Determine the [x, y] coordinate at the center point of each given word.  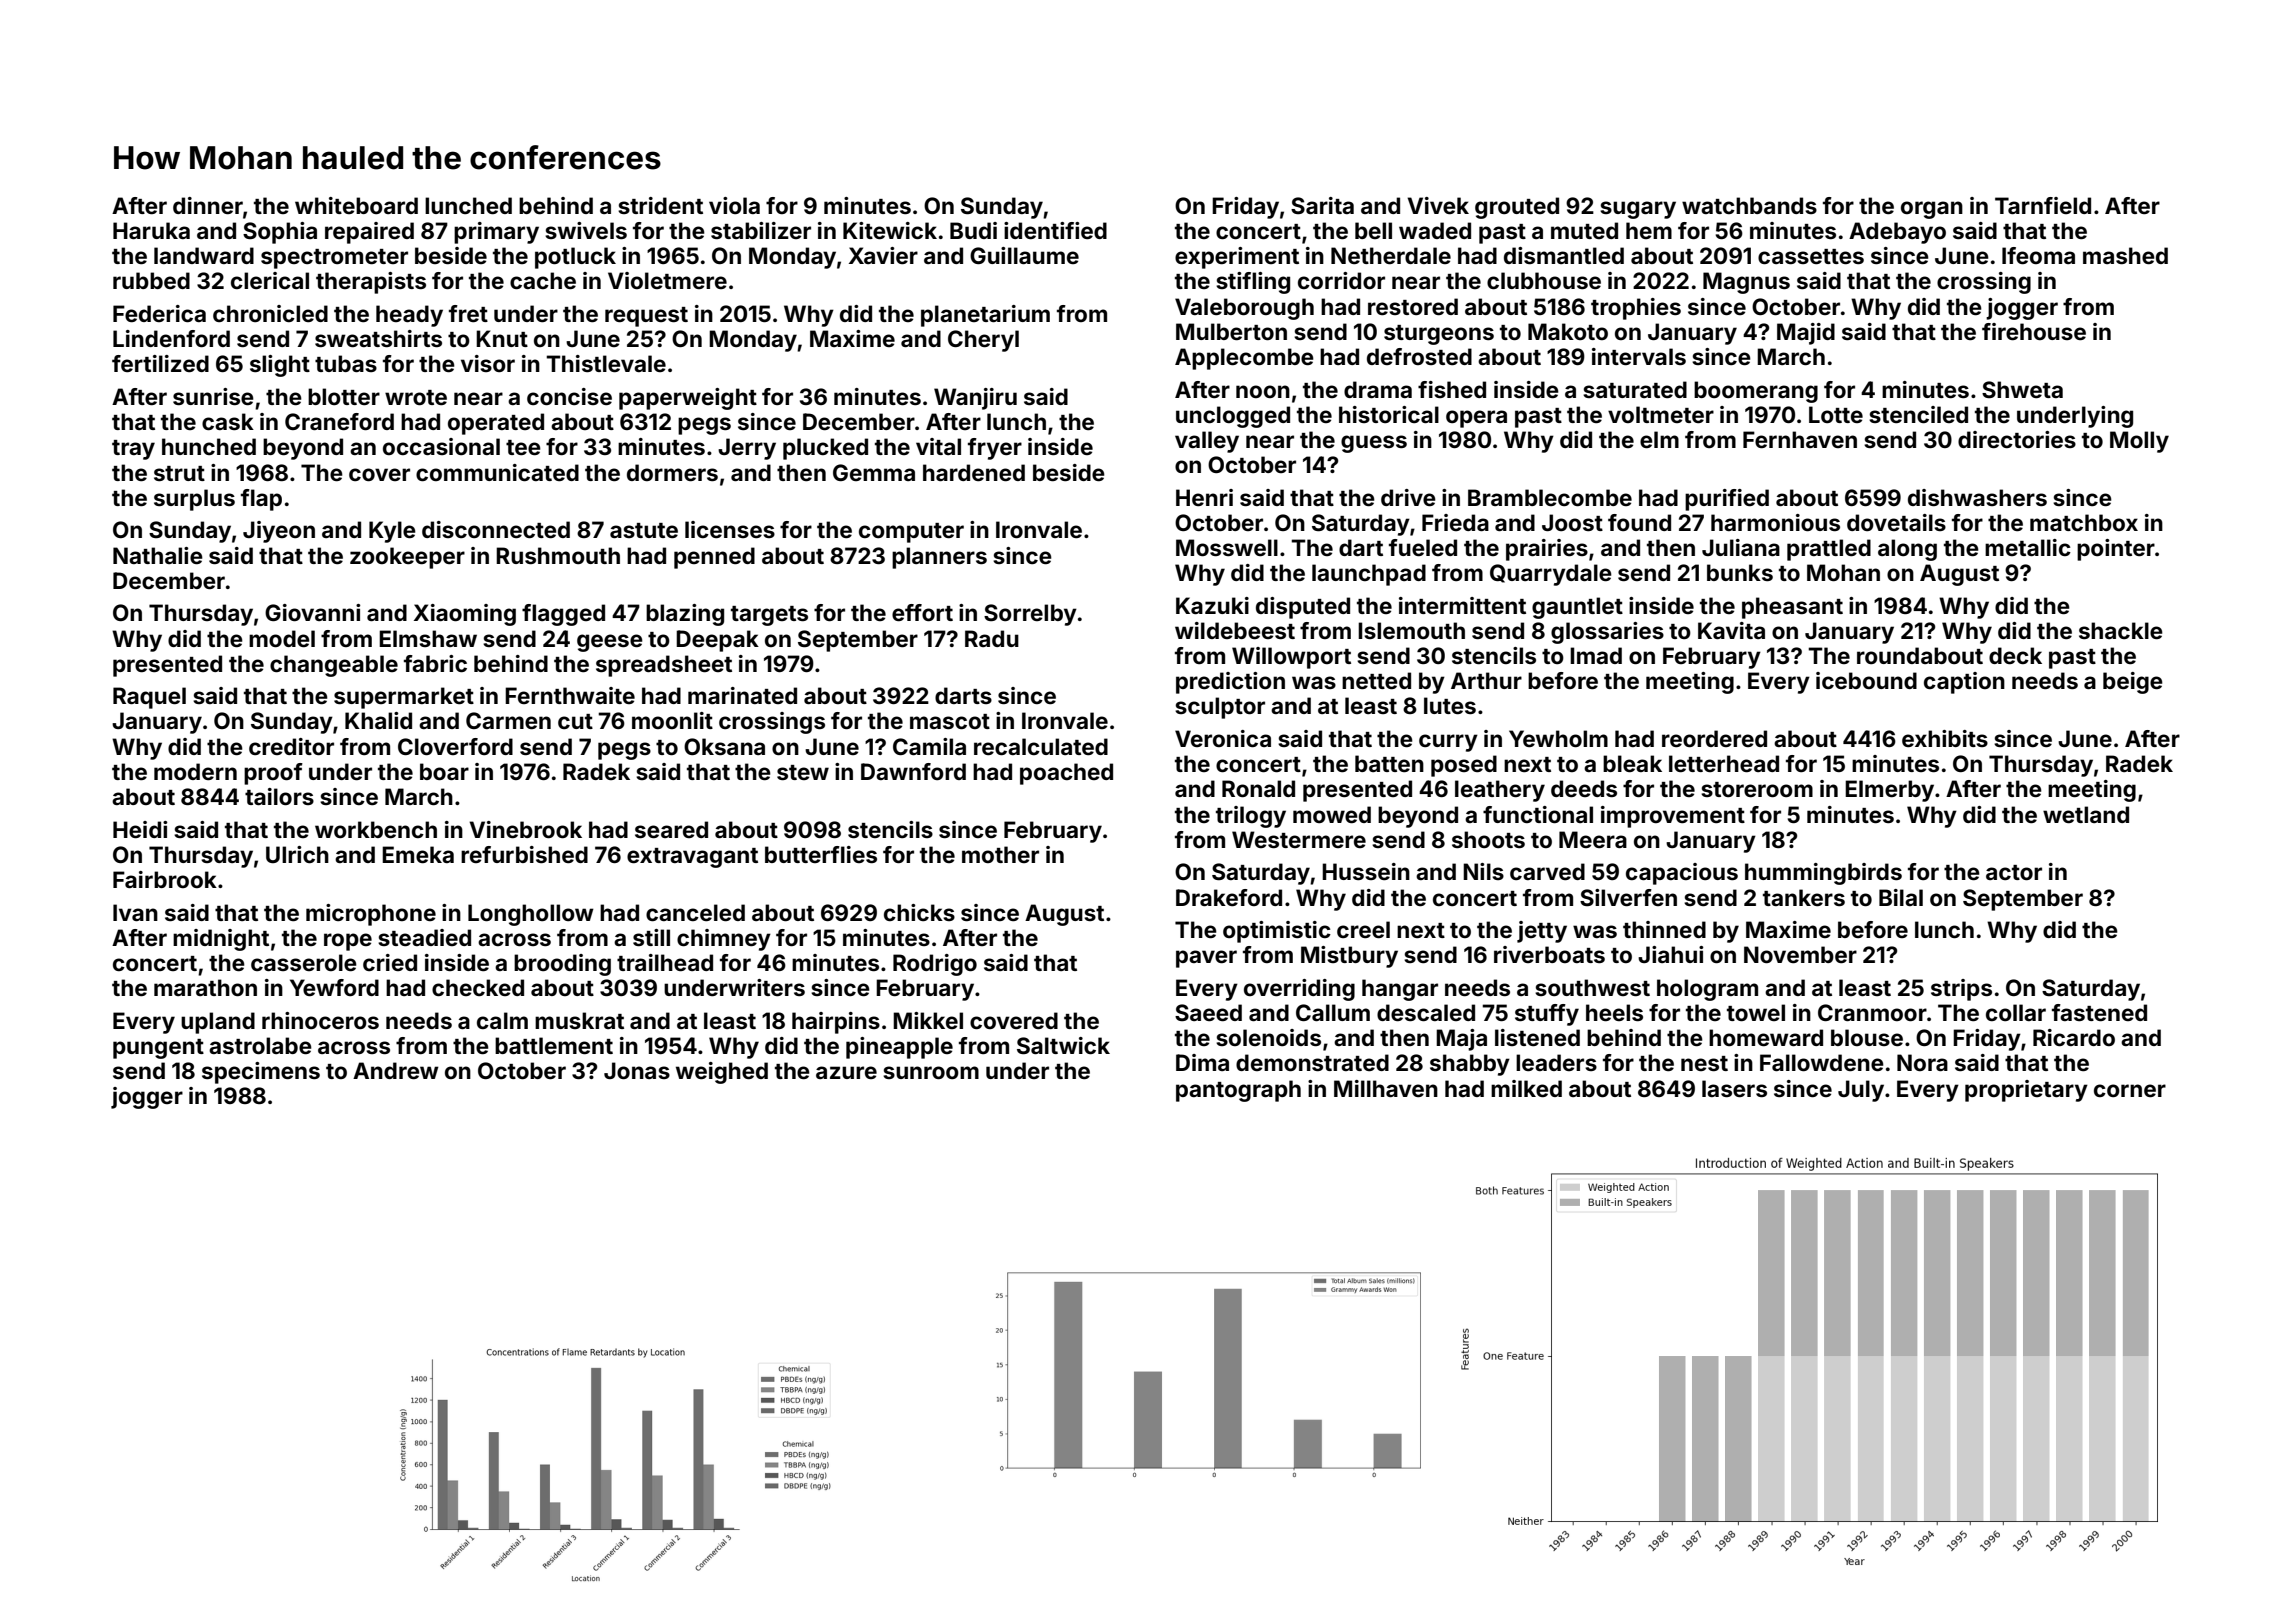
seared [671, 829]
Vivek [1438, 205]
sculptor [1220, 708]
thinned [1664, 929]
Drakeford [1229, 897]
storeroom [1757, 789]
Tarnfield [2043, 205]
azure [846, 1072]
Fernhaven [1800, 439]
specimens [261, 1073]
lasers [1734, 1088]
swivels [586, 230]
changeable [334, 666]
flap [261, 500]
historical [1389, 414]
